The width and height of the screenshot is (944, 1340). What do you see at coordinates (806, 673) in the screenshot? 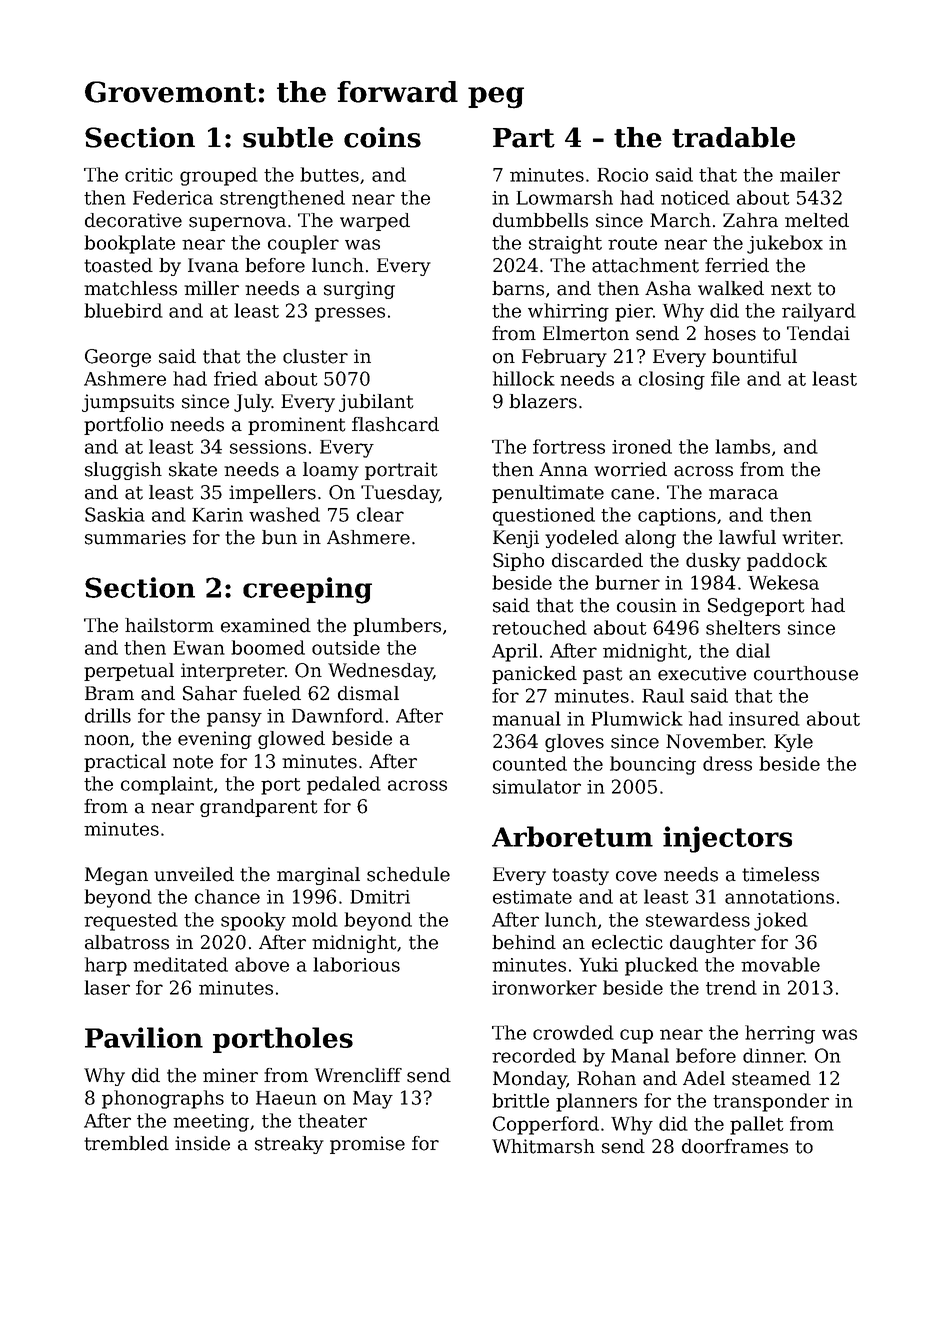
I see `courthouse` at bounding box center [806, 673].
